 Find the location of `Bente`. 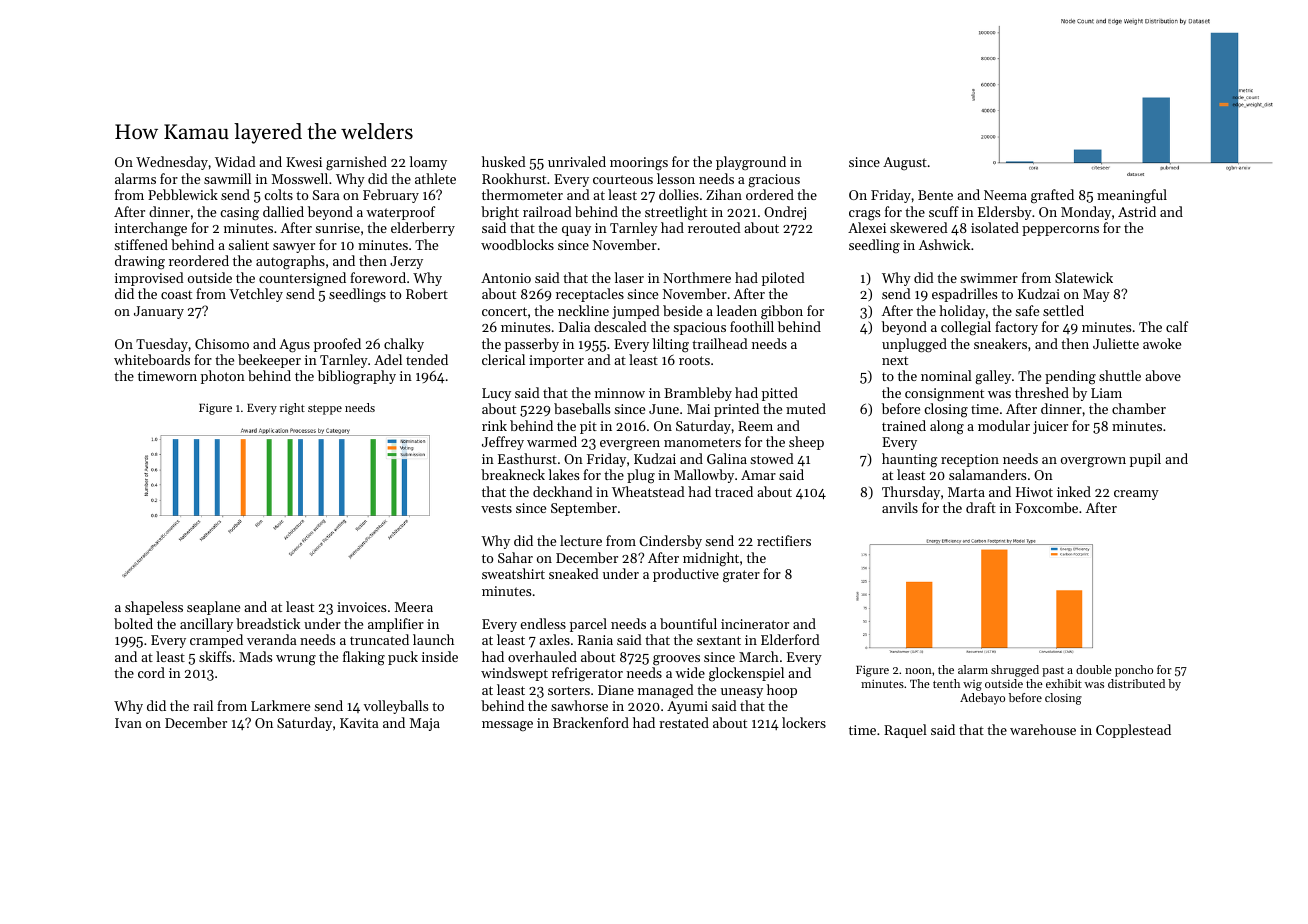

Bente is located at coordinates (935, 195).
